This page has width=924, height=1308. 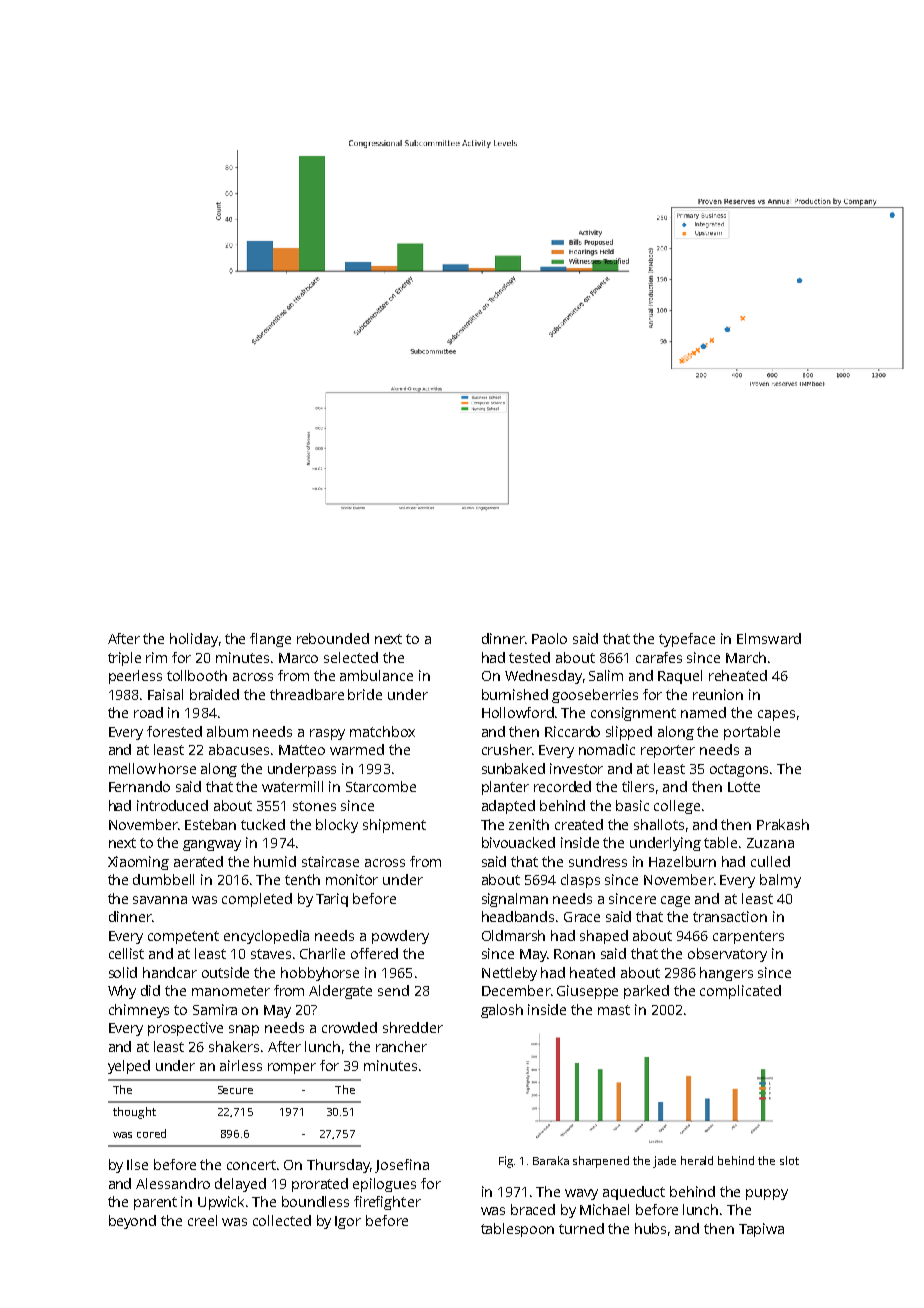 What do you see at coordinates (292, 1068) in the page?
I see `romper` at bounding box center [292, 1068].
